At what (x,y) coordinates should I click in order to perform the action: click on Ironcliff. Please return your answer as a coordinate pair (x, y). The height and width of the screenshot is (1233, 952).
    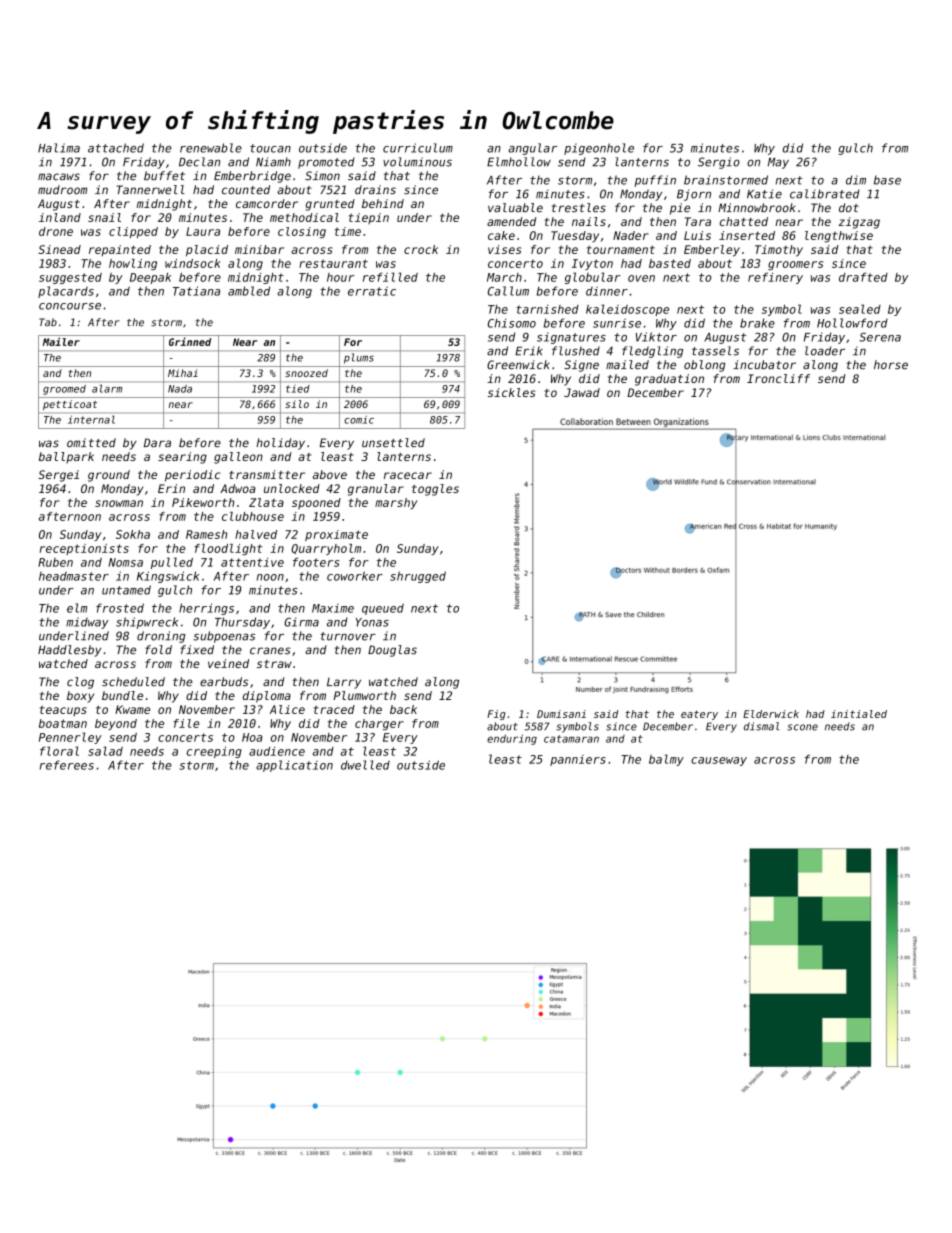
    Looking at the image, I should click on (778, 378).
